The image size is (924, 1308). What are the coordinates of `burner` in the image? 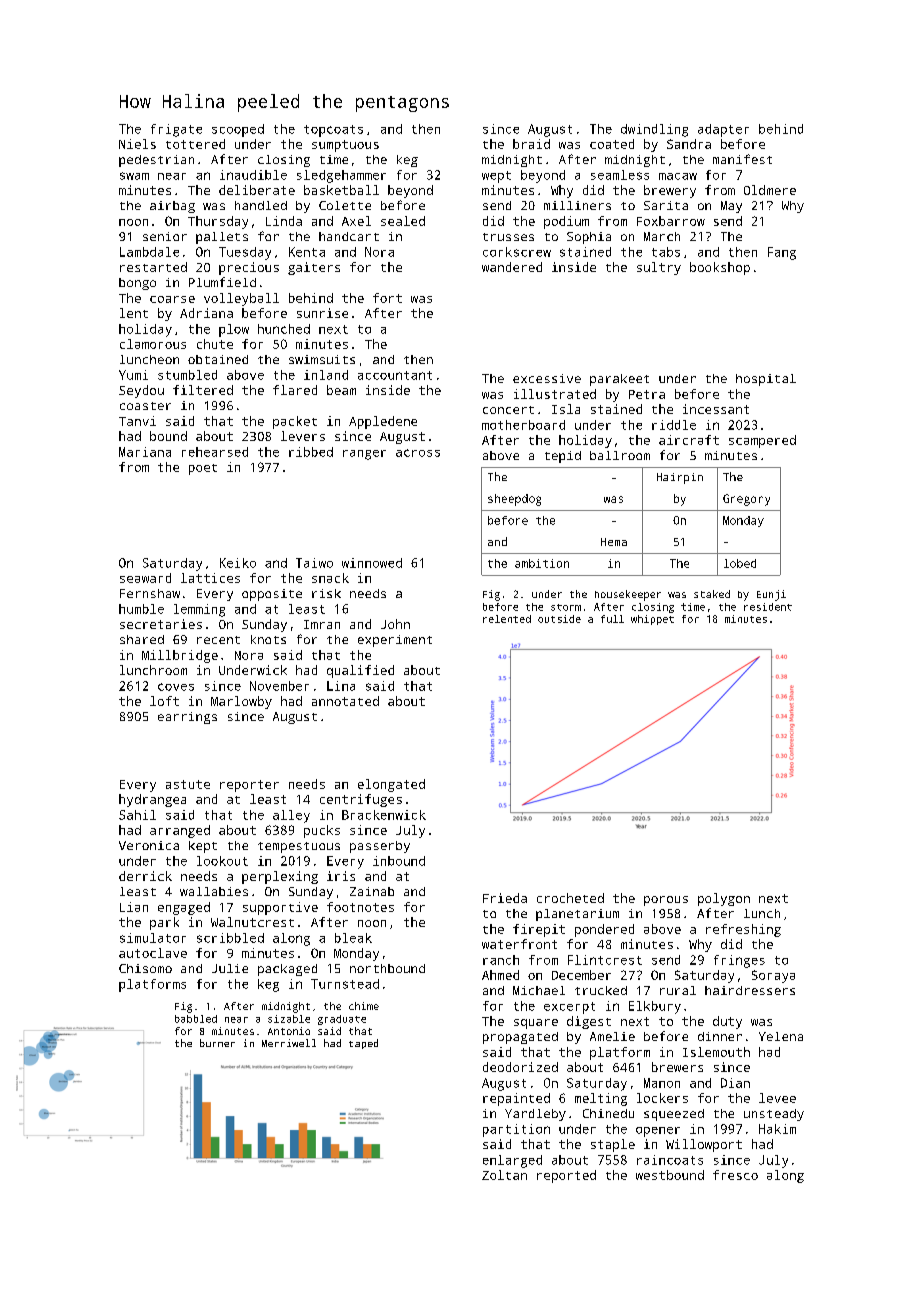 It's located at (217, 1043).
